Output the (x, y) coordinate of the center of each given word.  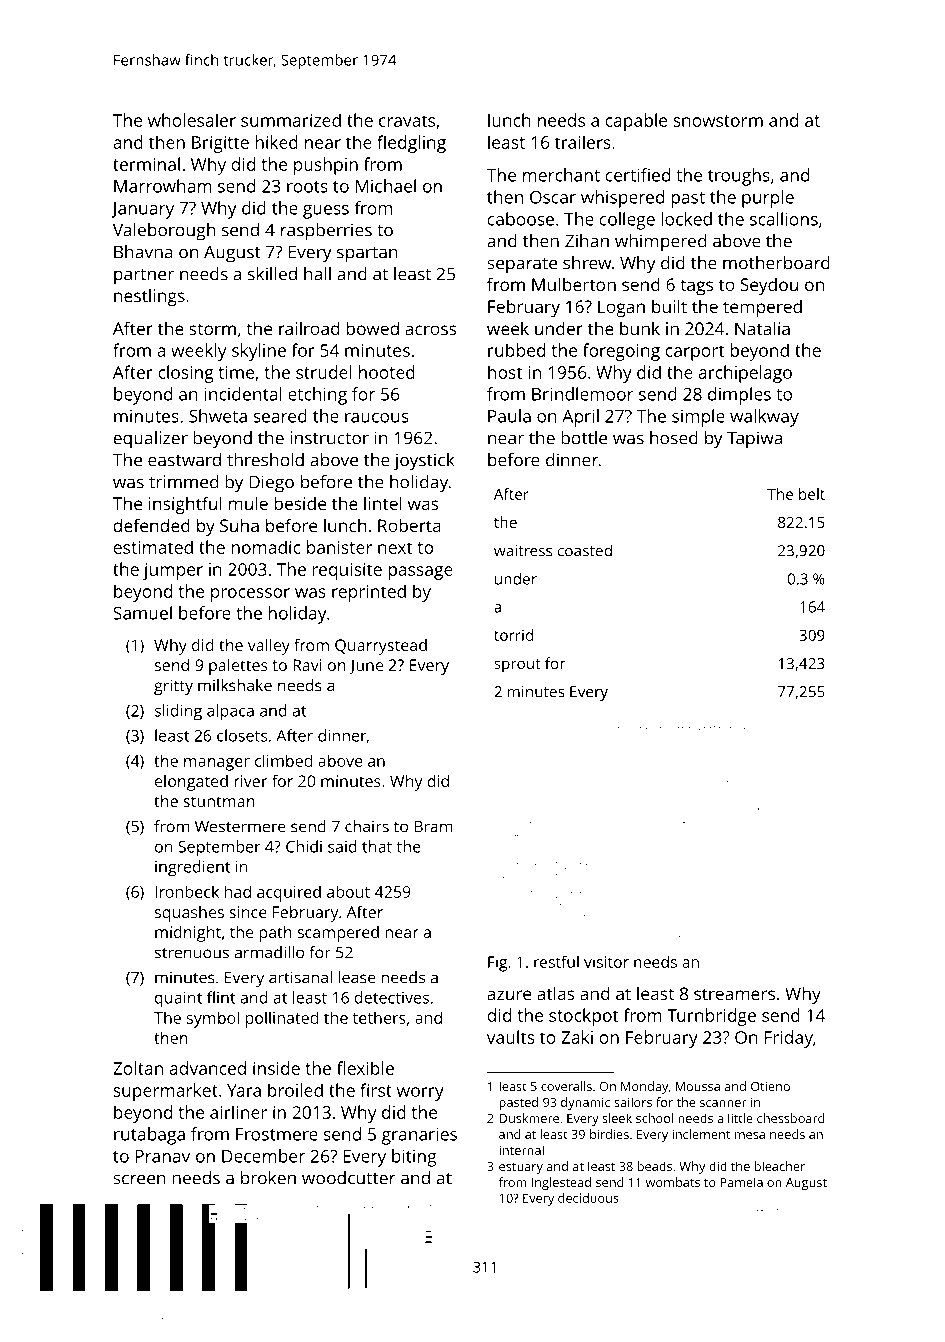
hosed (674, 438)
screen (139, 1179)
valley (269, 647)
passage (420, 573)
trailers (583, 142)
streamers (734, 994)
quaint (178, 999)
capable (636, 122)
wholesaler (192, 120)
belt (812, 494)
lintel (383, 503)
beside (300, 503)
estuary (521, 1168)
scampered (338, 934)
